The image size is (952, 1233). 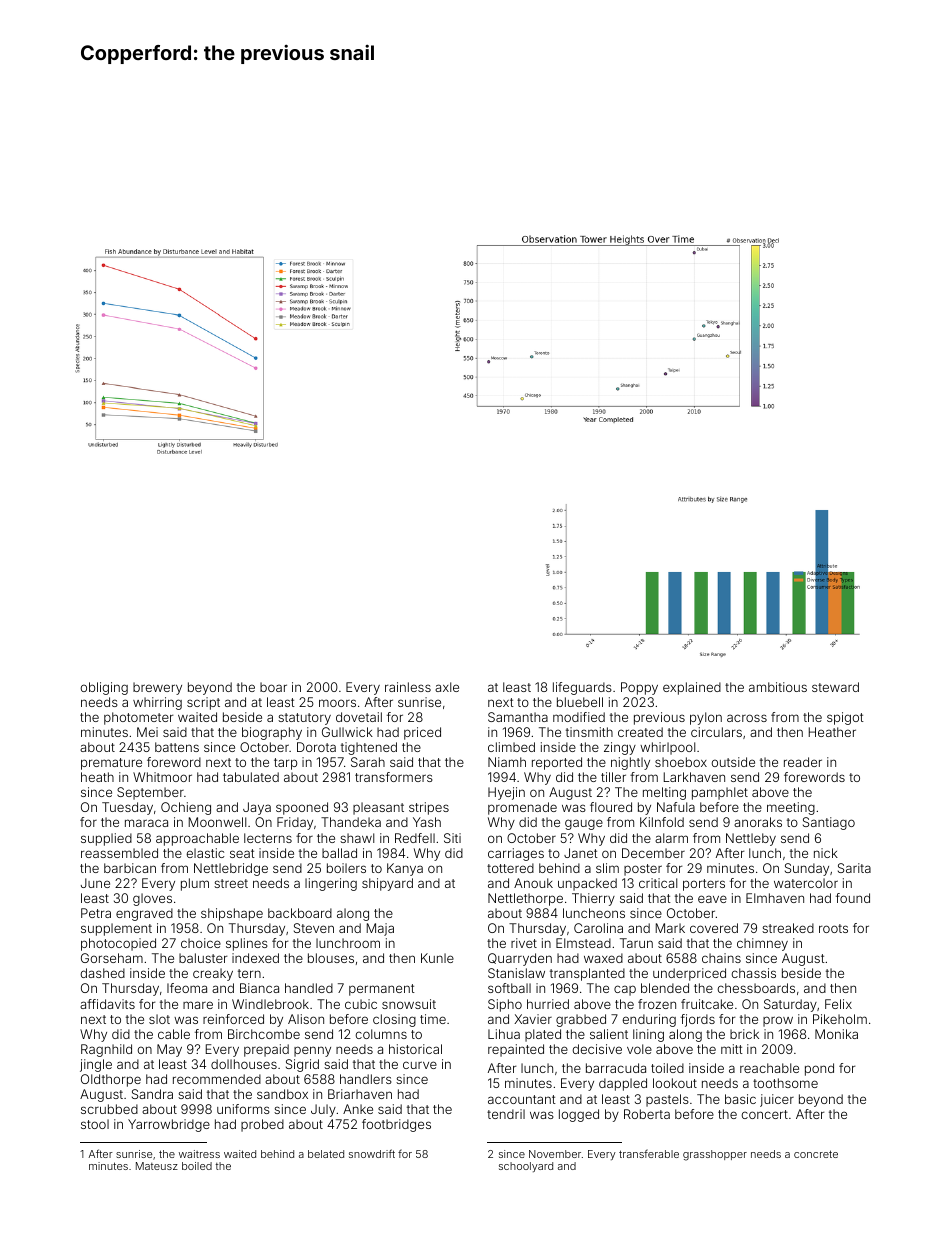 What do you see at coordinates (840, 1019) in the screenshot?
I see `Pikeholm` at bounding box center [840, 1019].
